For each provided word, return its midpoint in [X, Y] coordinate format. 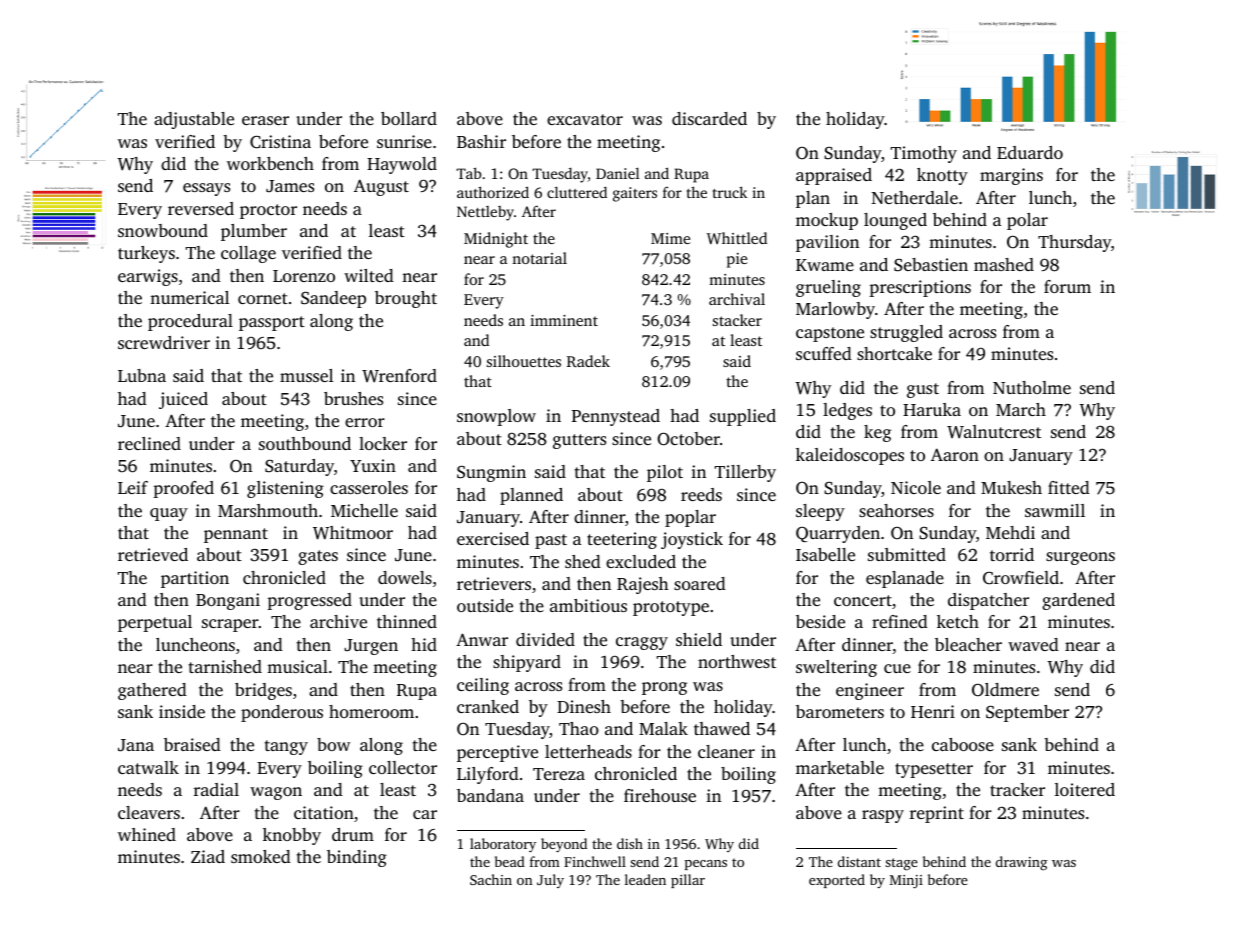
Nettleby [485, 213]
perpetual [155, 623]
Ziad [208, 856]
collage [248, 254]
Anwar [482, 639]
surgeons [1080, 558]
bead [510, 861]
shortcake [894, 353]
